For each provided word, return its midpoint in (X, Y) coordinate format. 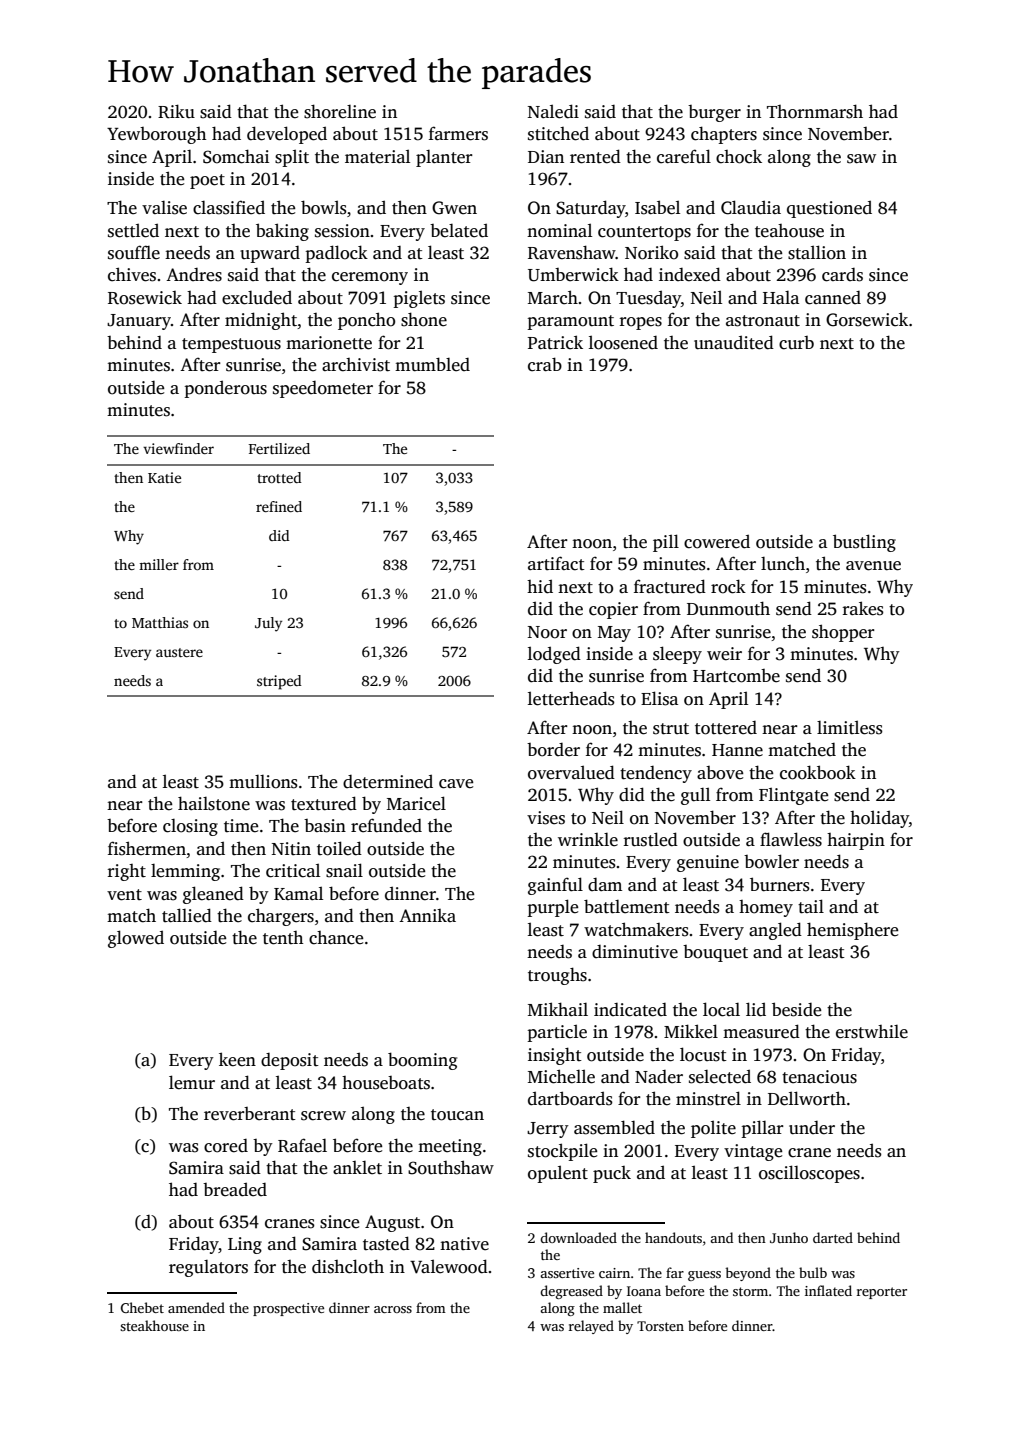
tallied (187, 915)
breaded (235, 1189)
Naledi (553, 111)
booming (422, 1061)
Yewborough (156, 135)
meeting (450, 1147)
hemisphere (852, 931)
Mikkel (691, 1031)
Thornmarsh (815, 111)
